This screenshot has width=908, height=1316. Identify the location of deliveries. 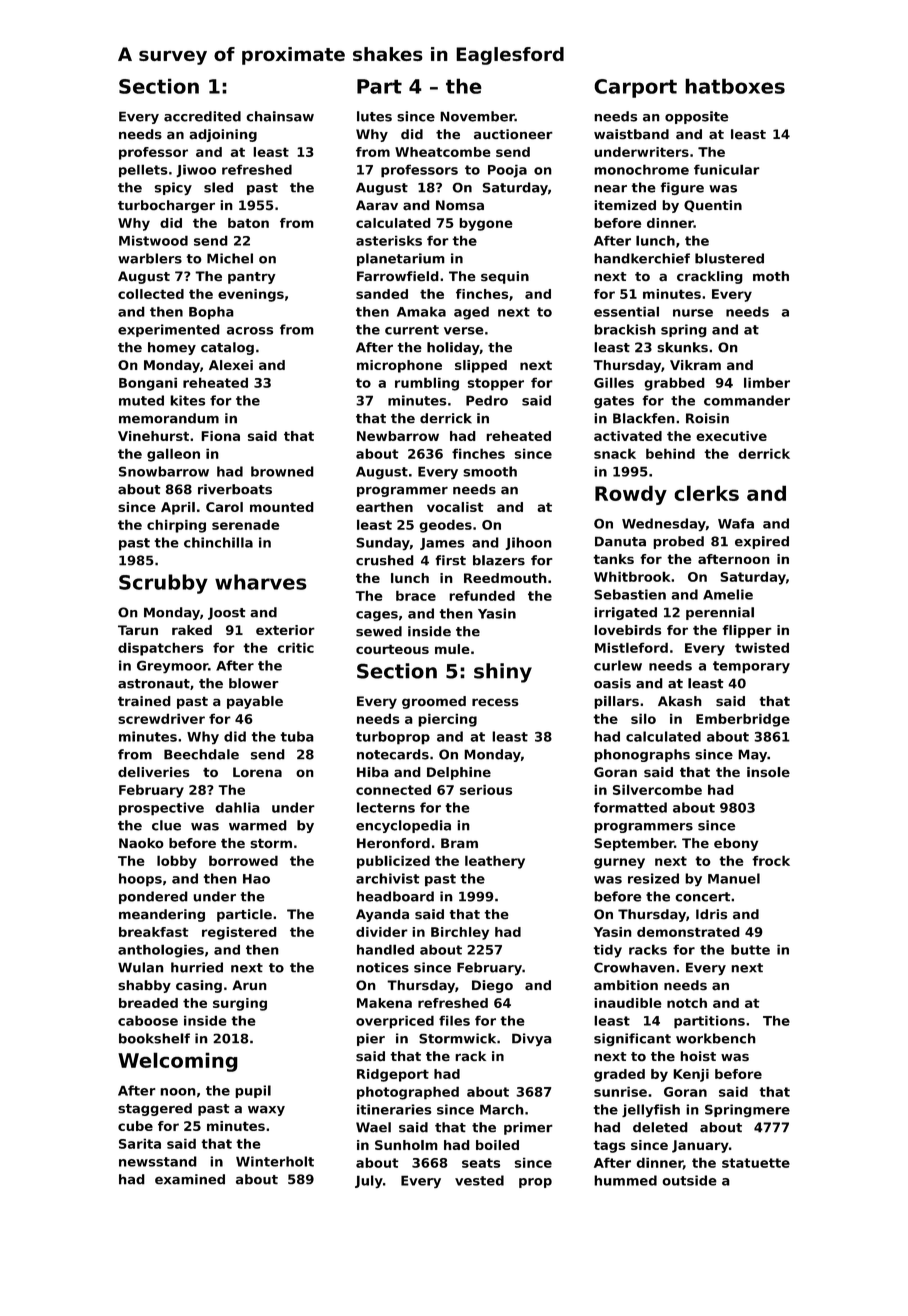
(154, 772).
